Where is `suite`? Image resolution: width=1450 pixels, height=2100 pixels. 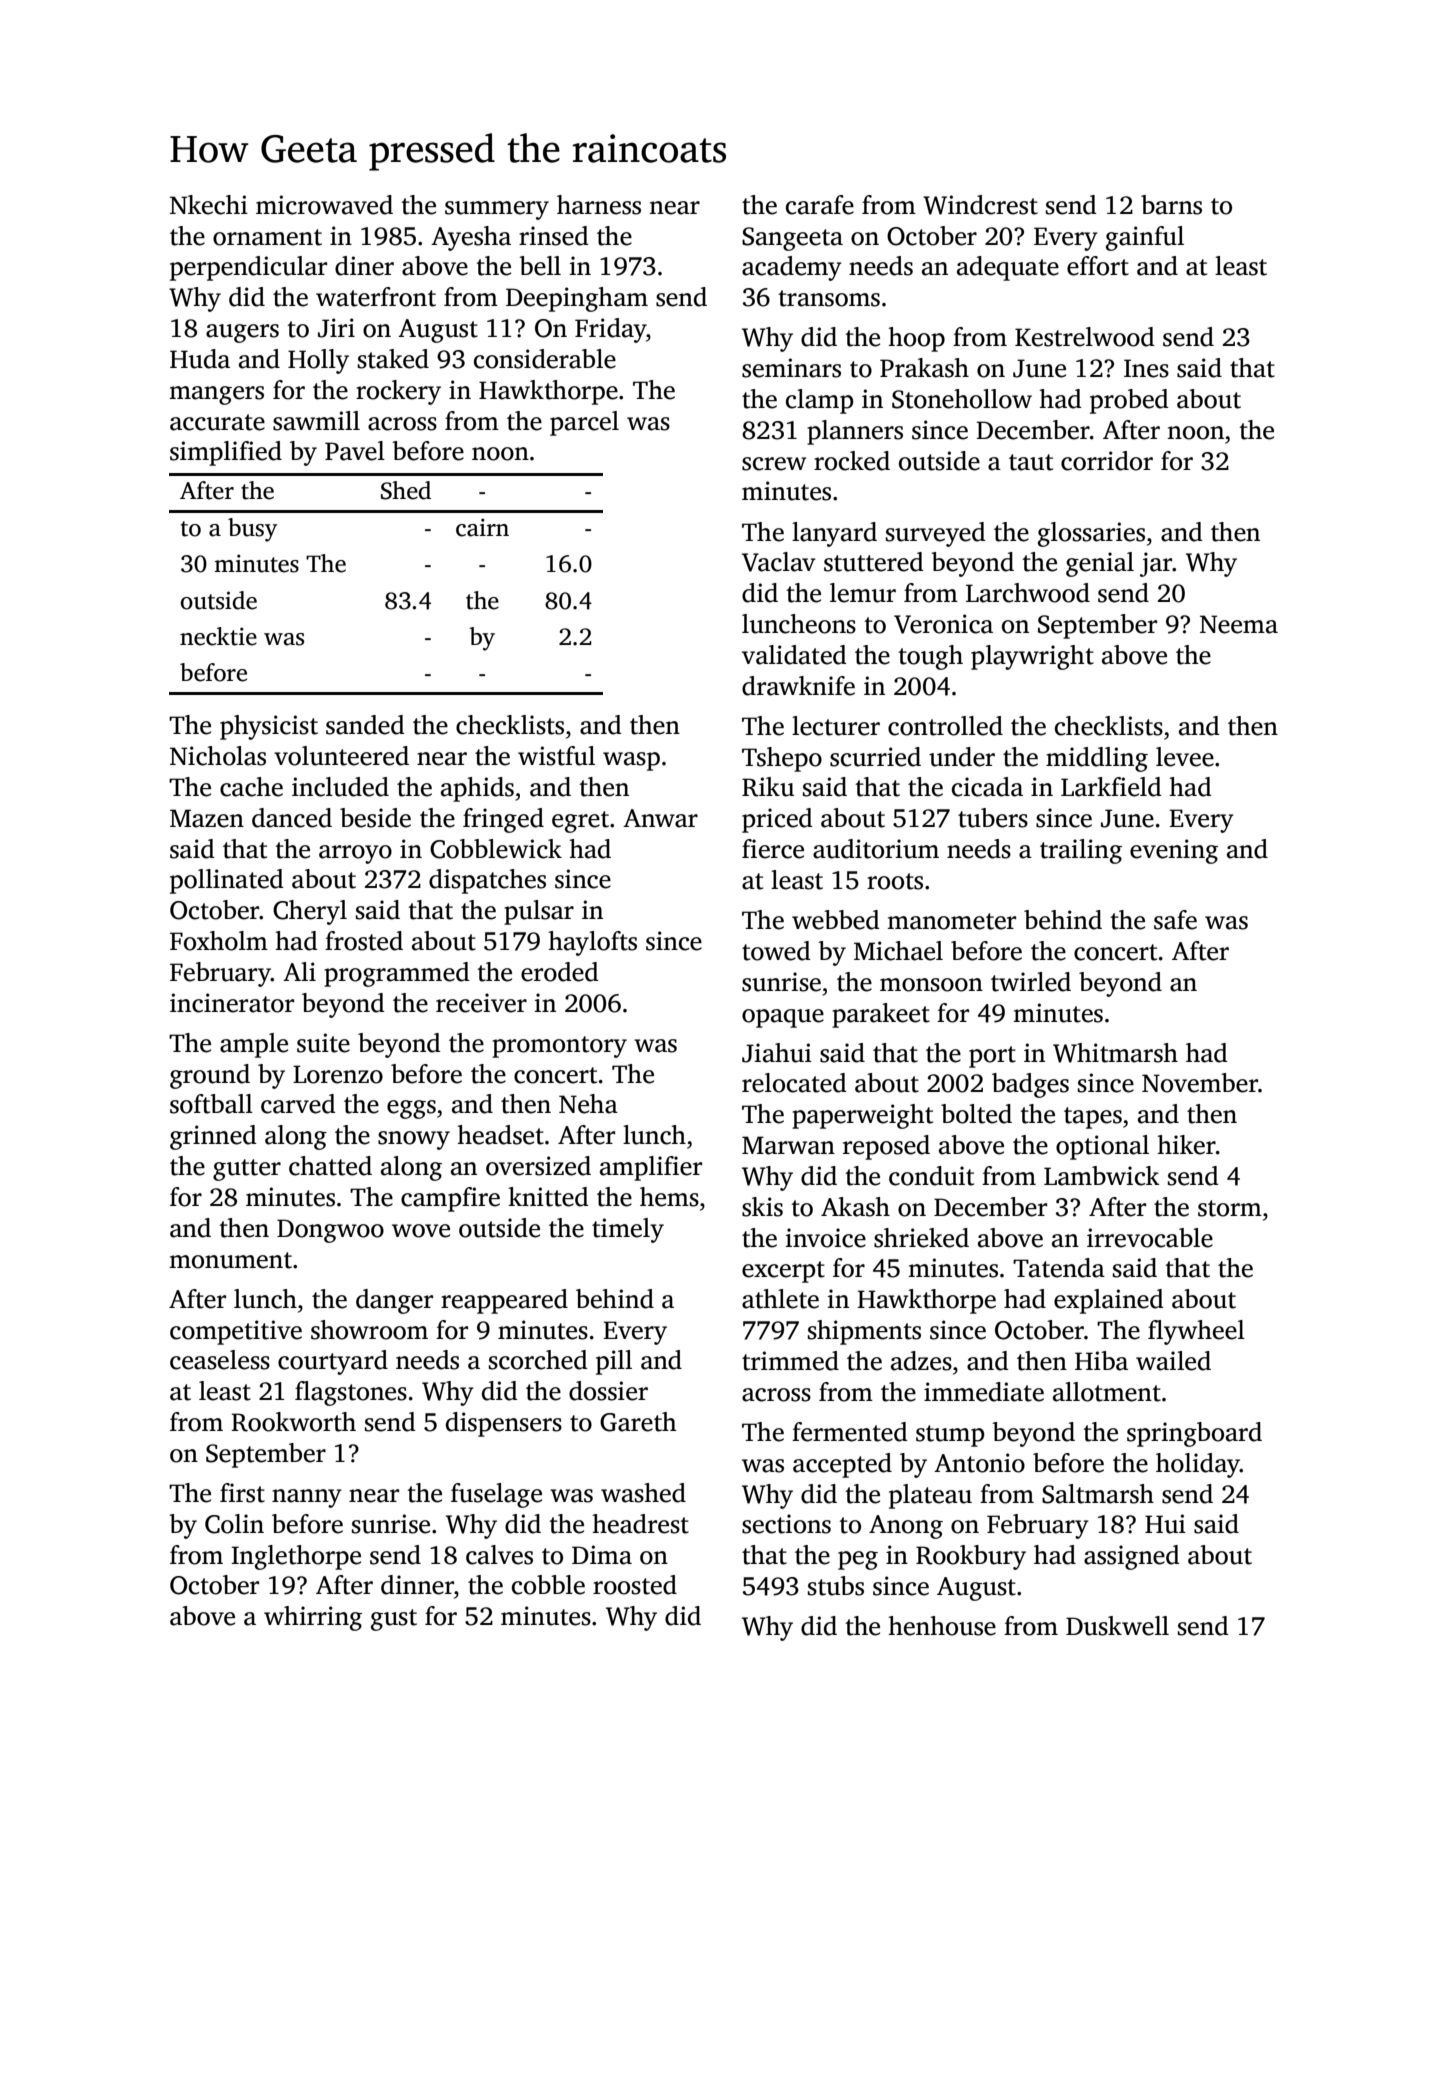 suite is located at coordinates (323, 1043).
